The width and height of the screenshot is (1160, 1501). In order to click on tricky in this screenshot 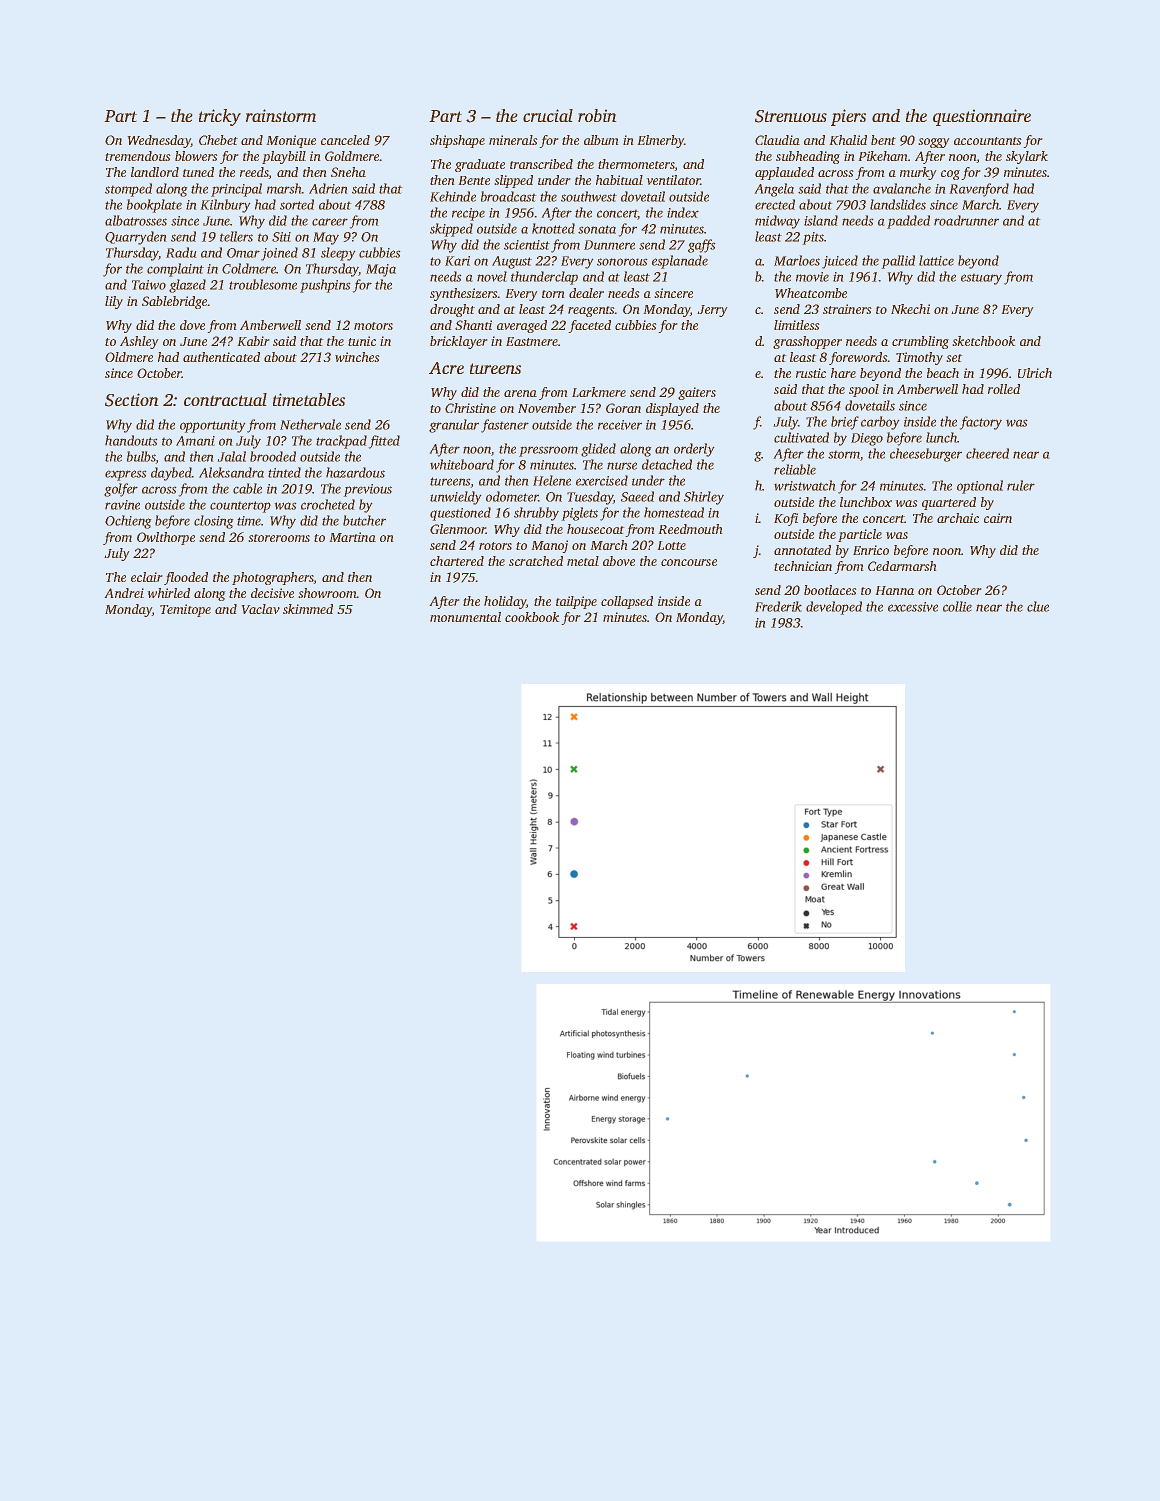, I will do `click(220, 117)`.
